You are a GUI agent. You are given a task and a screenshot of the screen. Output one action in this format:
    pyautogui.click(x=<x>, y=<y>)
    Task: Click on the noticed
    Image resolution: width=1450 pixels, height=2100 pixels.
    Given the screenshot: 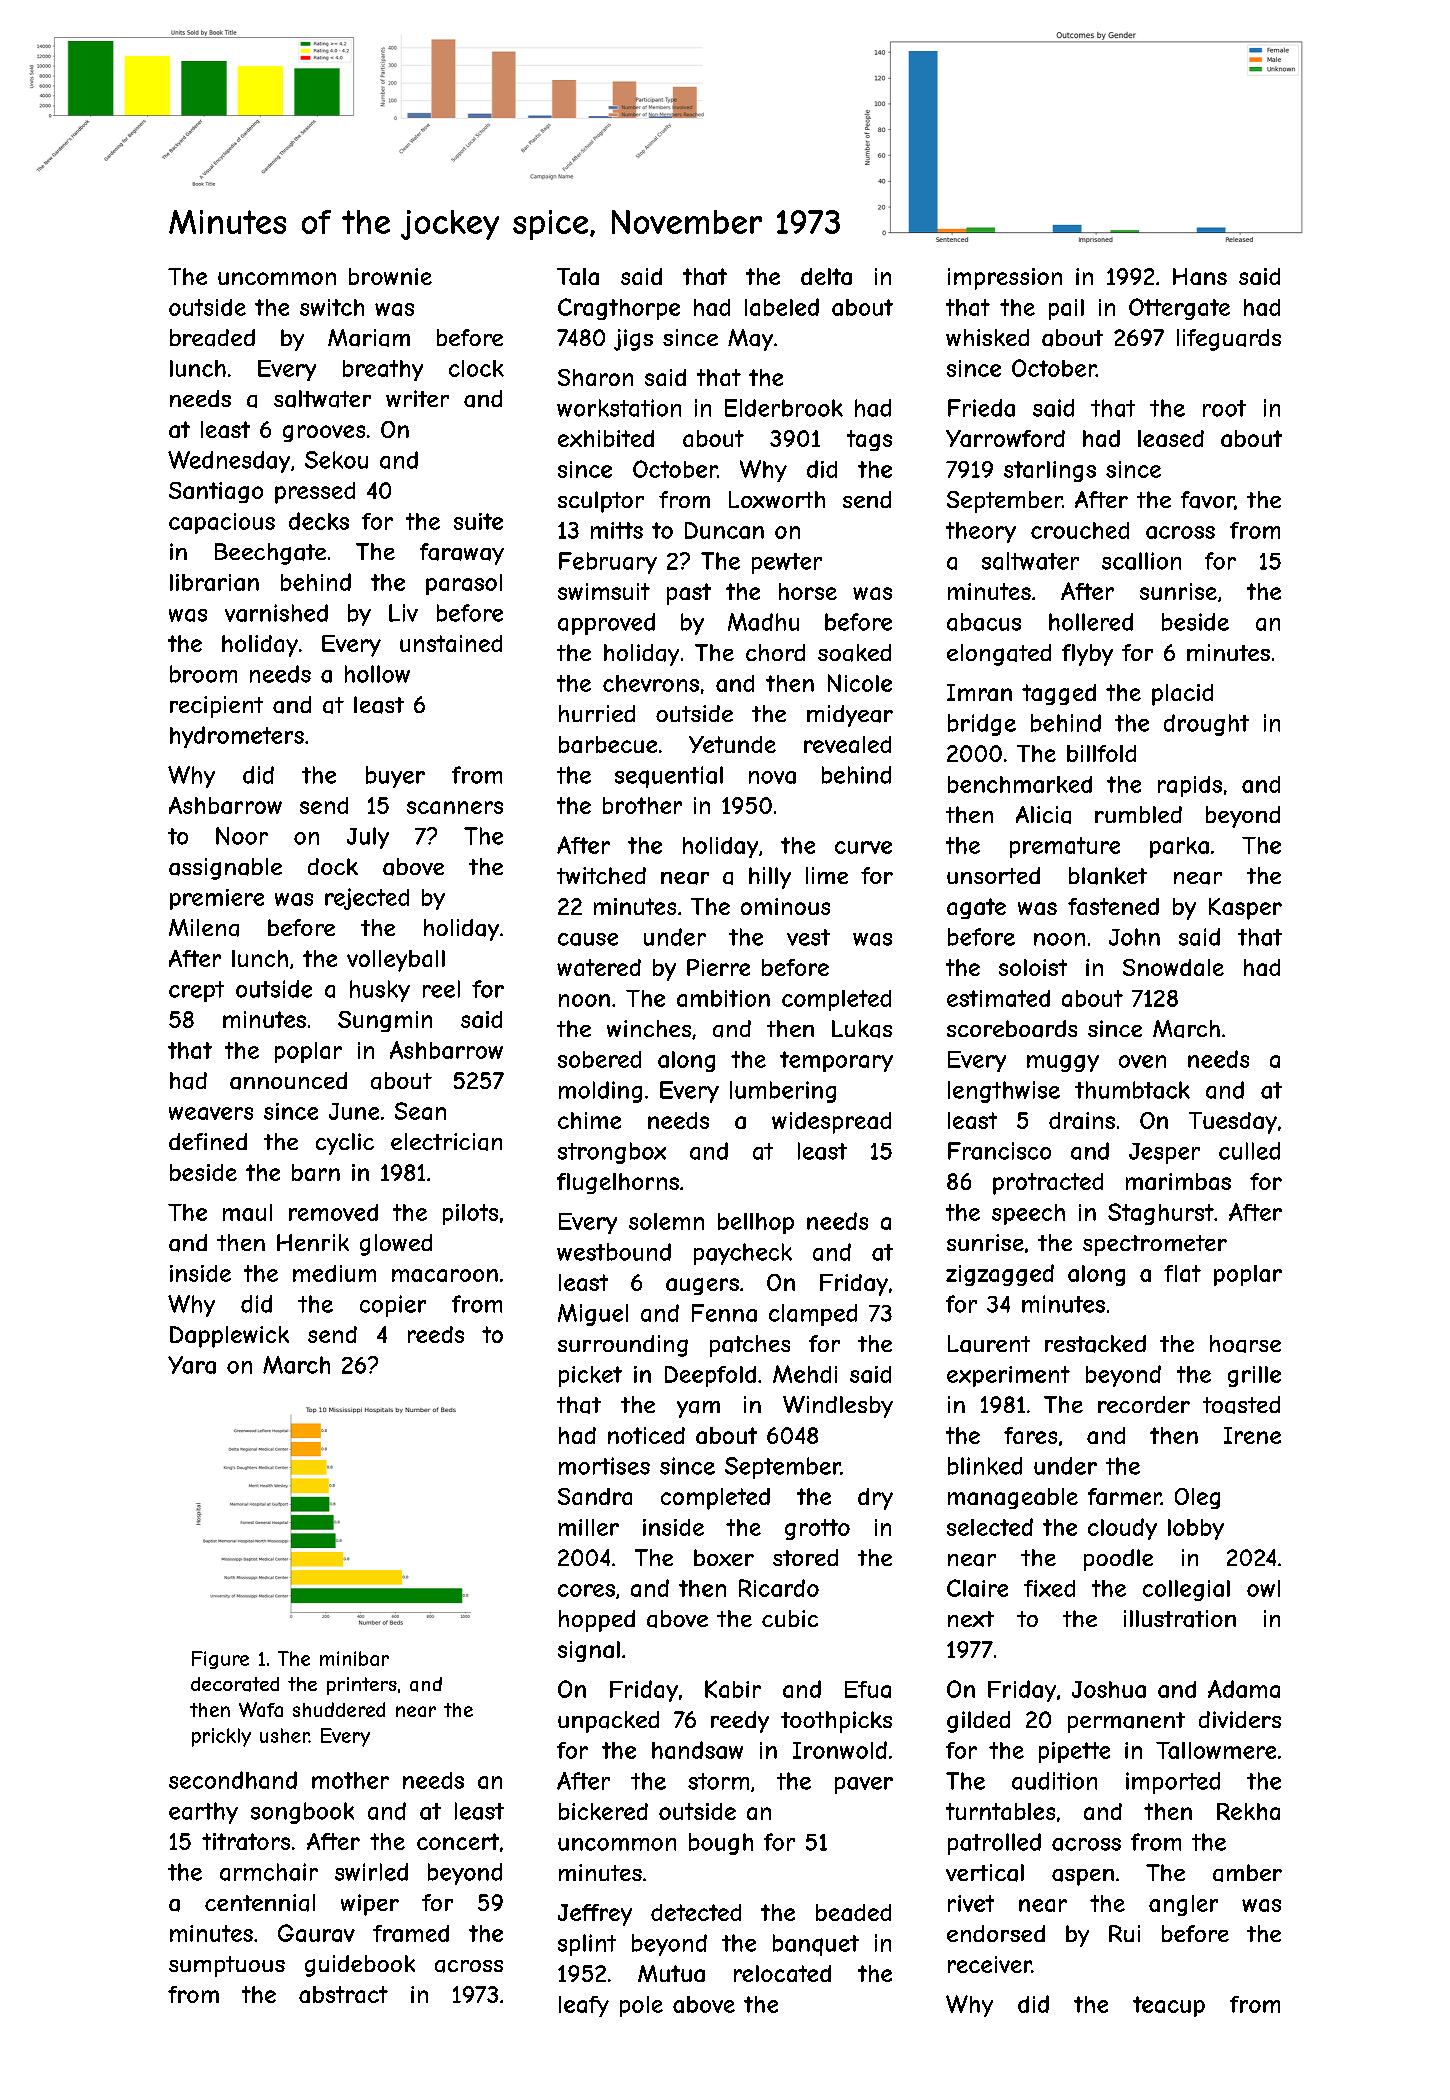 What is the action you would take?
    pyautogui.click(x=646, y=1435)
